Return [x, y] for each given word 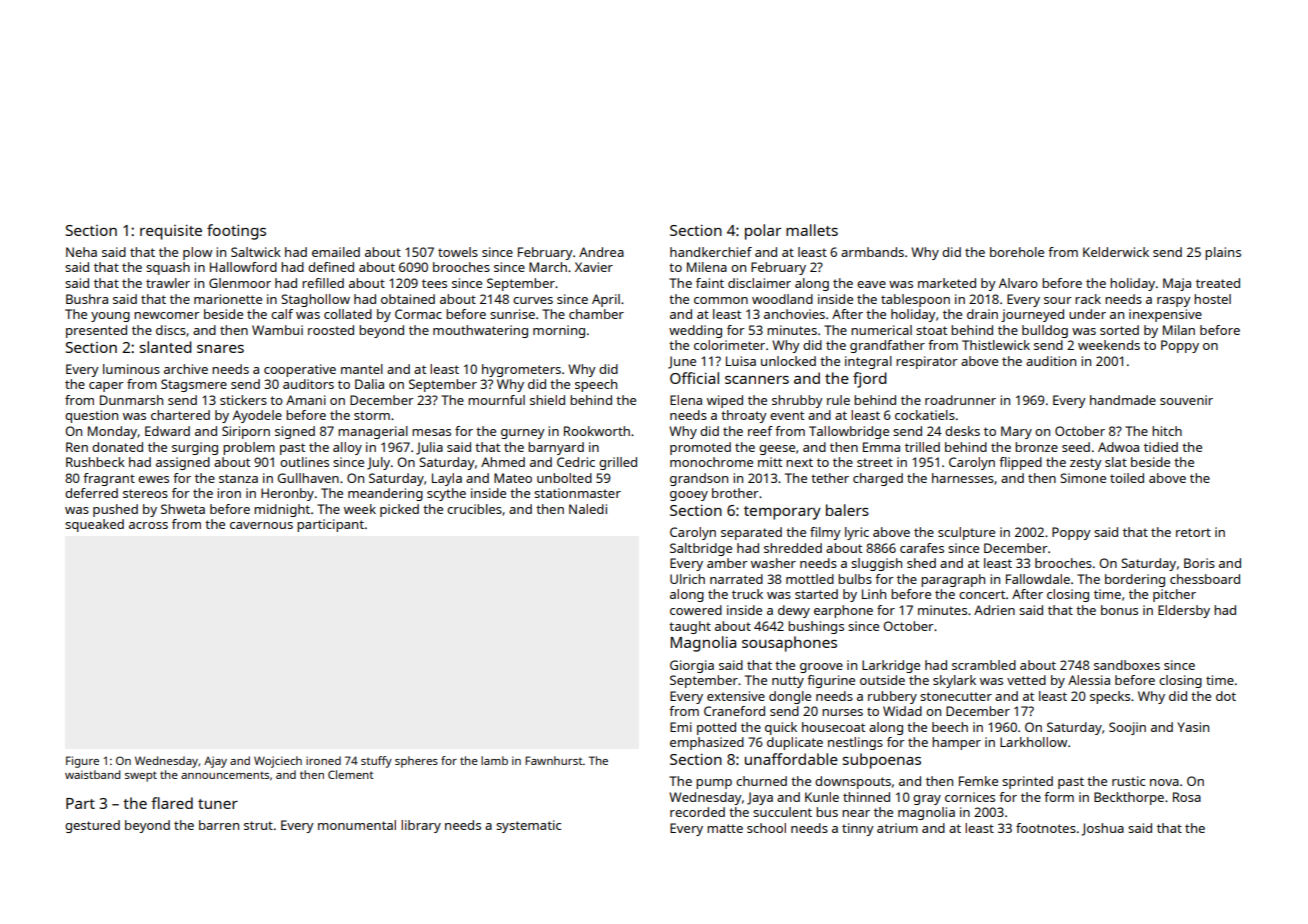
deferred [91, 493]
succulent [782, 812]
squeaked [94, 525]
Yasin [1193, 727]
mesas [431, 432]
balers [847, 510]
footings [236, 232]
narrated [736, 579]
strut [258, 825]
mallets [812, 230]
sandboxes [1127, 665]
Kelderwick [1116, 252]
